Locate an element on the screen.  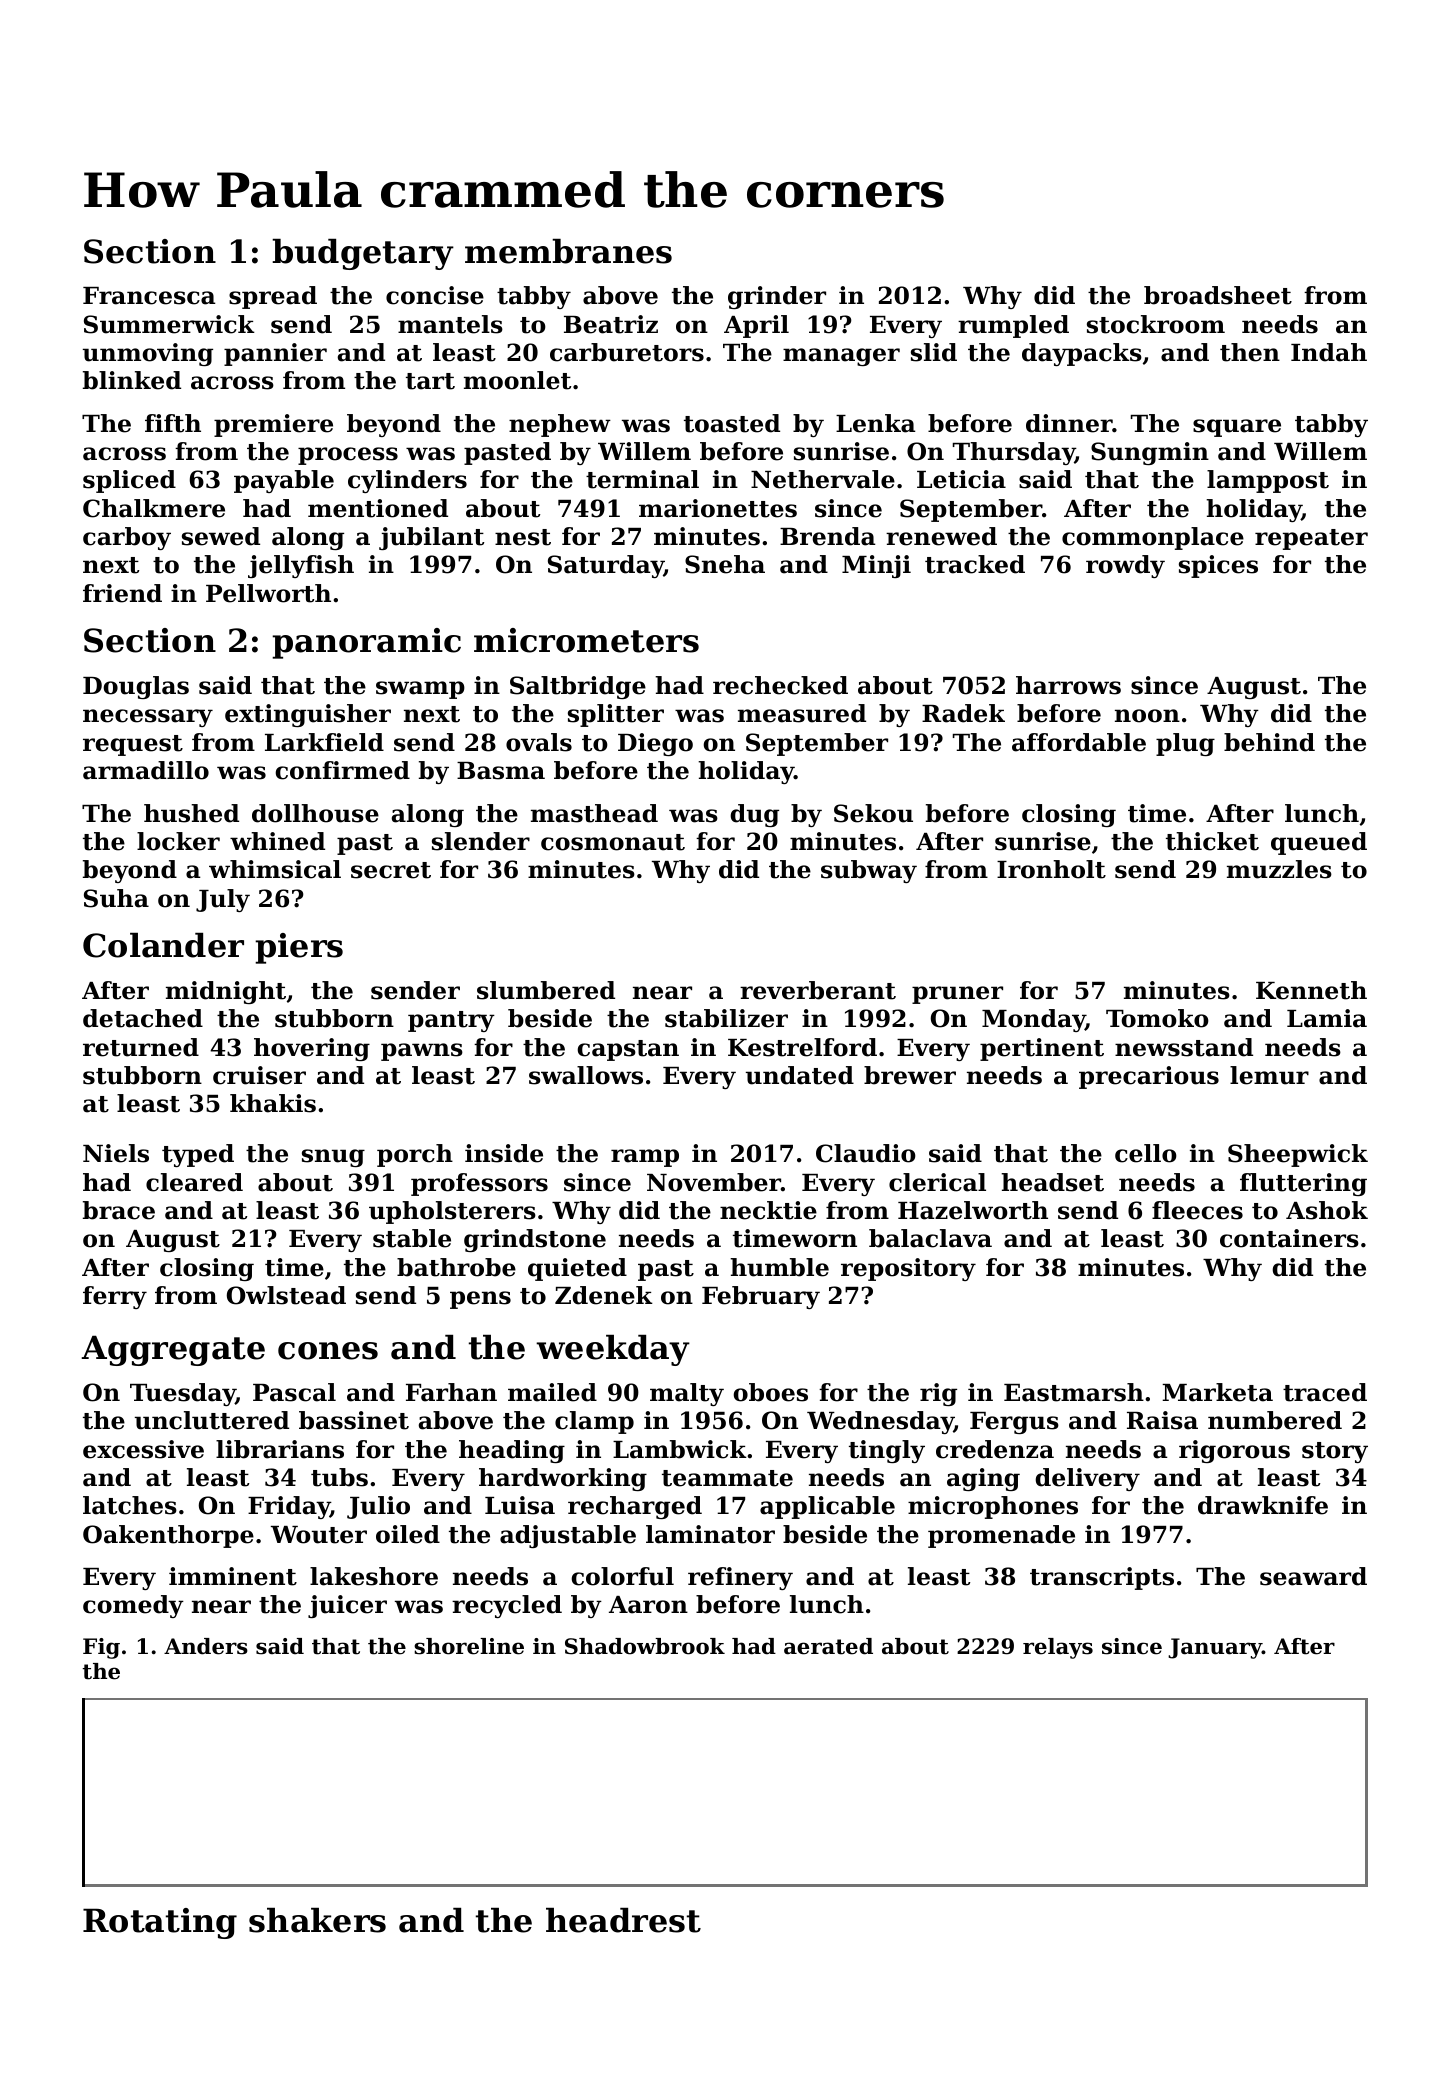
Ironholt is located at coordinates (1051, 869).
